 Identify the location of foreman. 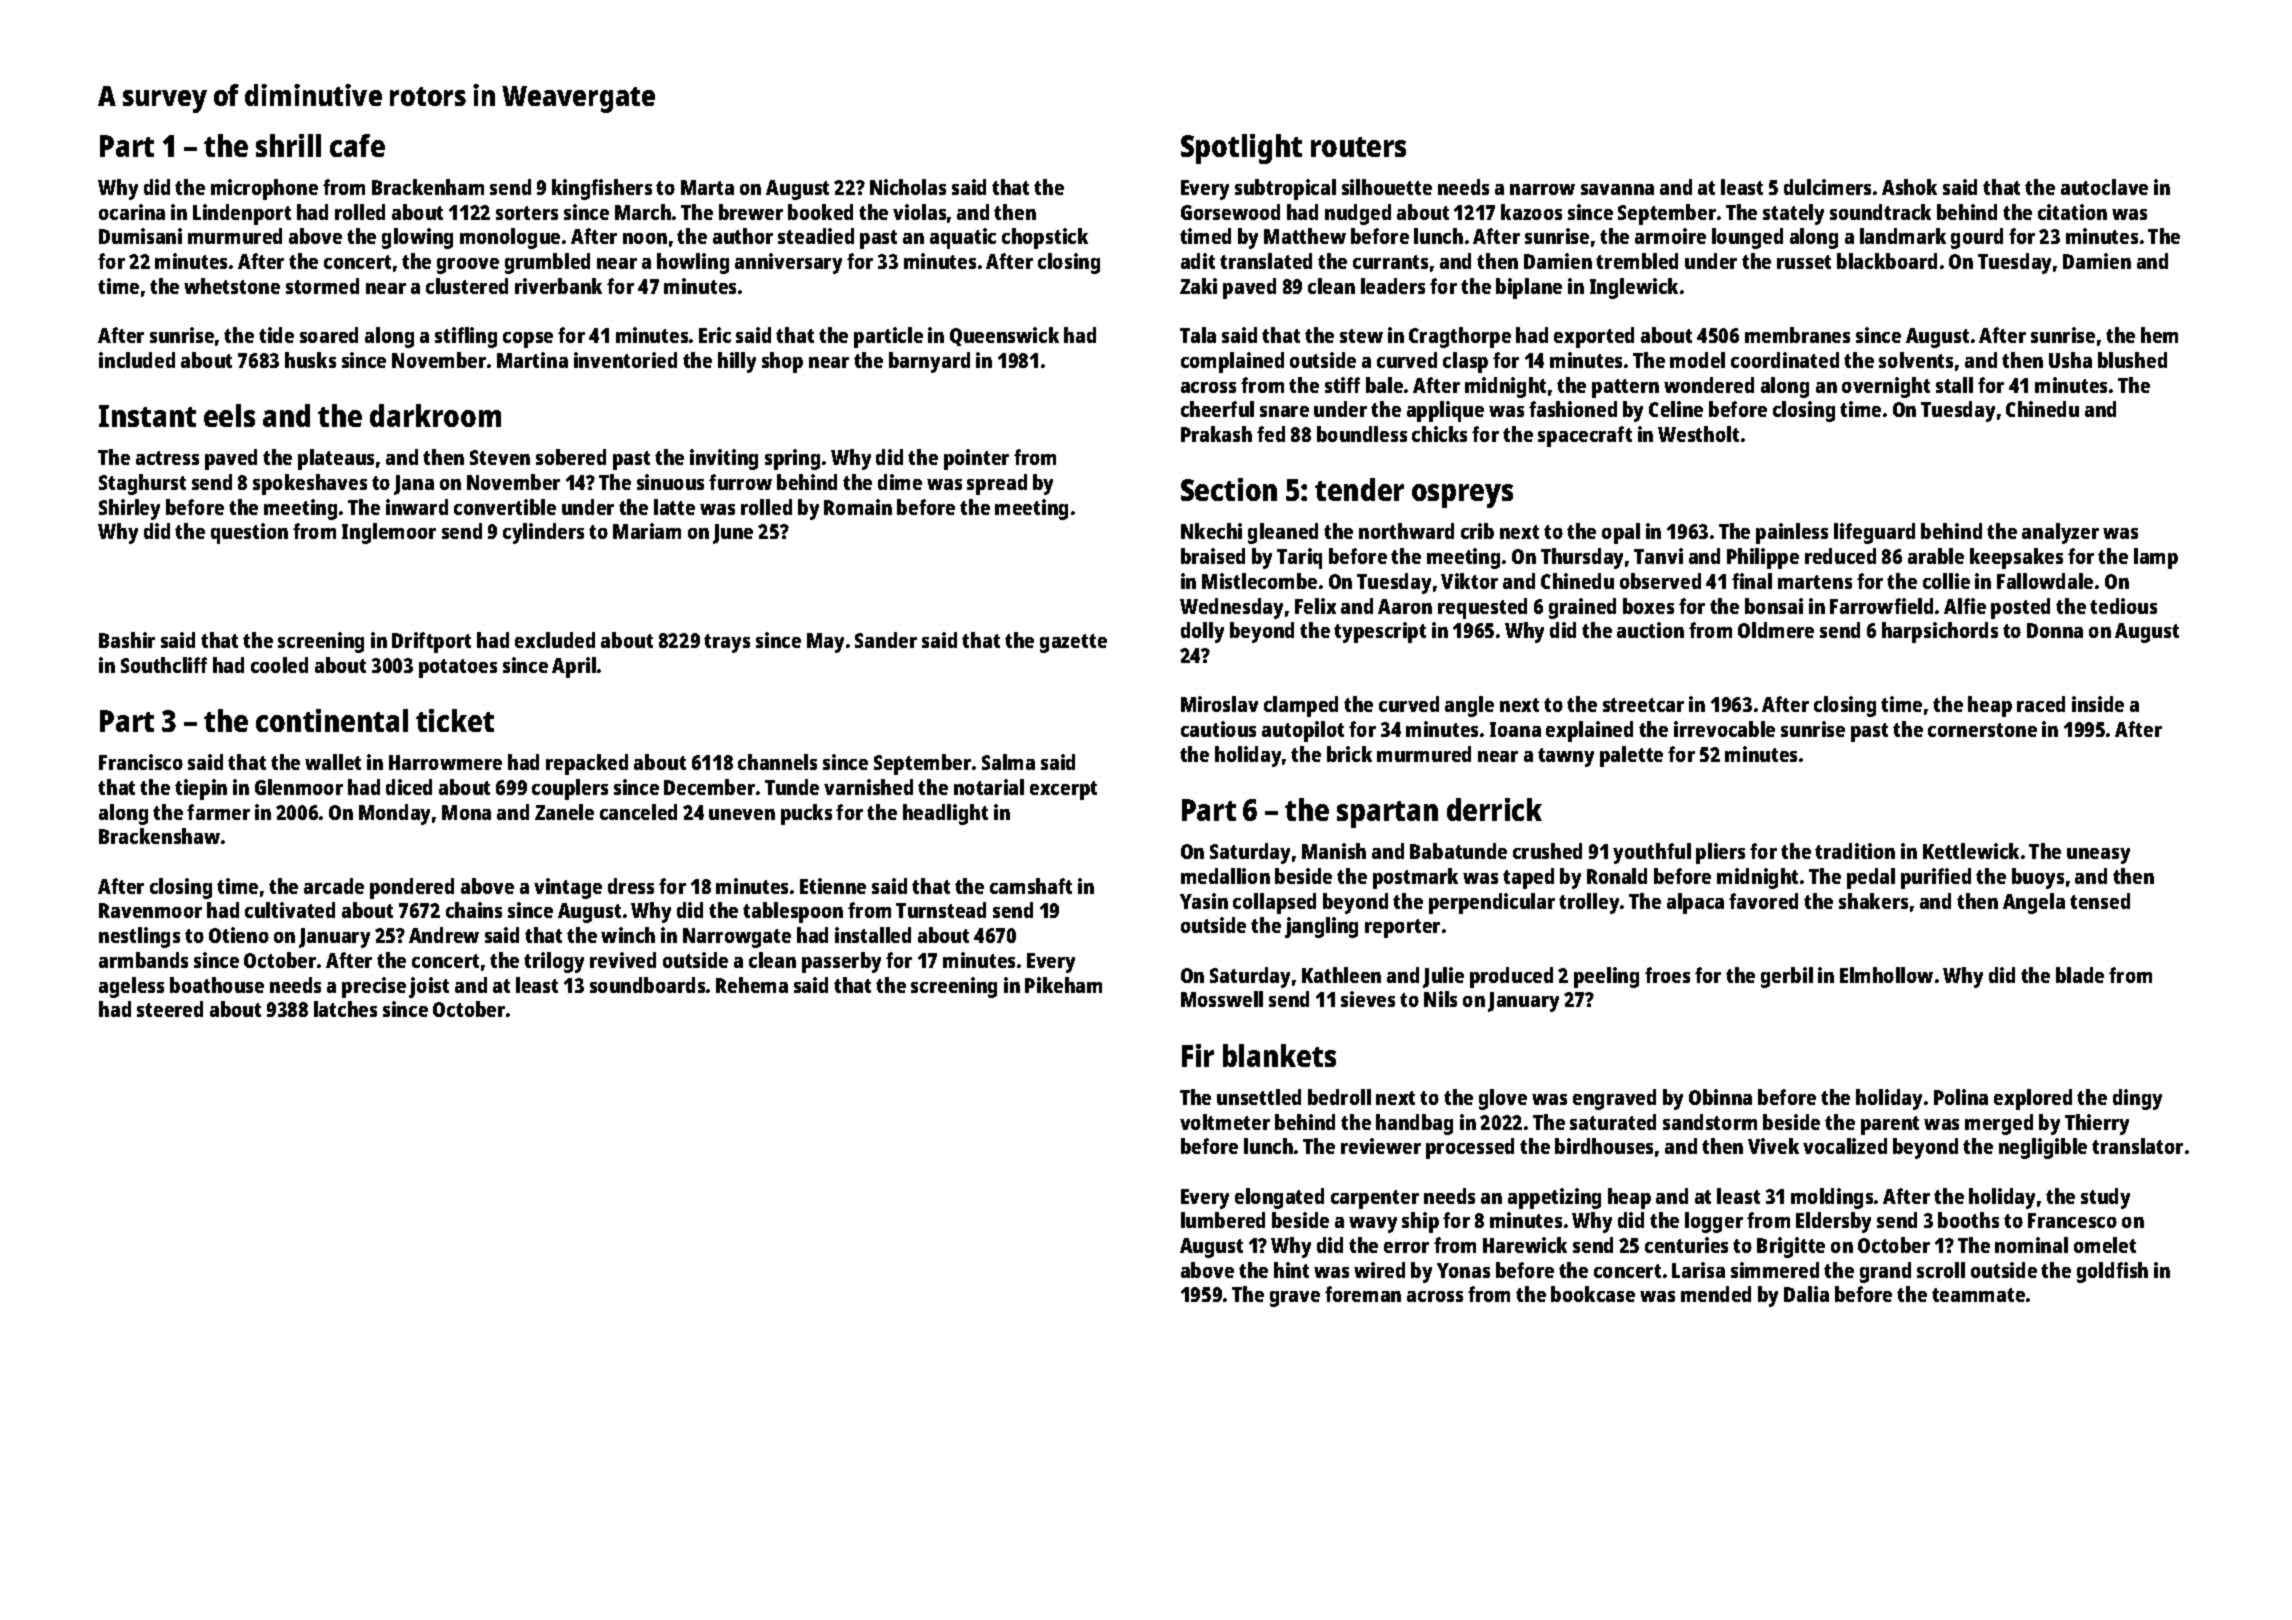
(1363, 1294).
